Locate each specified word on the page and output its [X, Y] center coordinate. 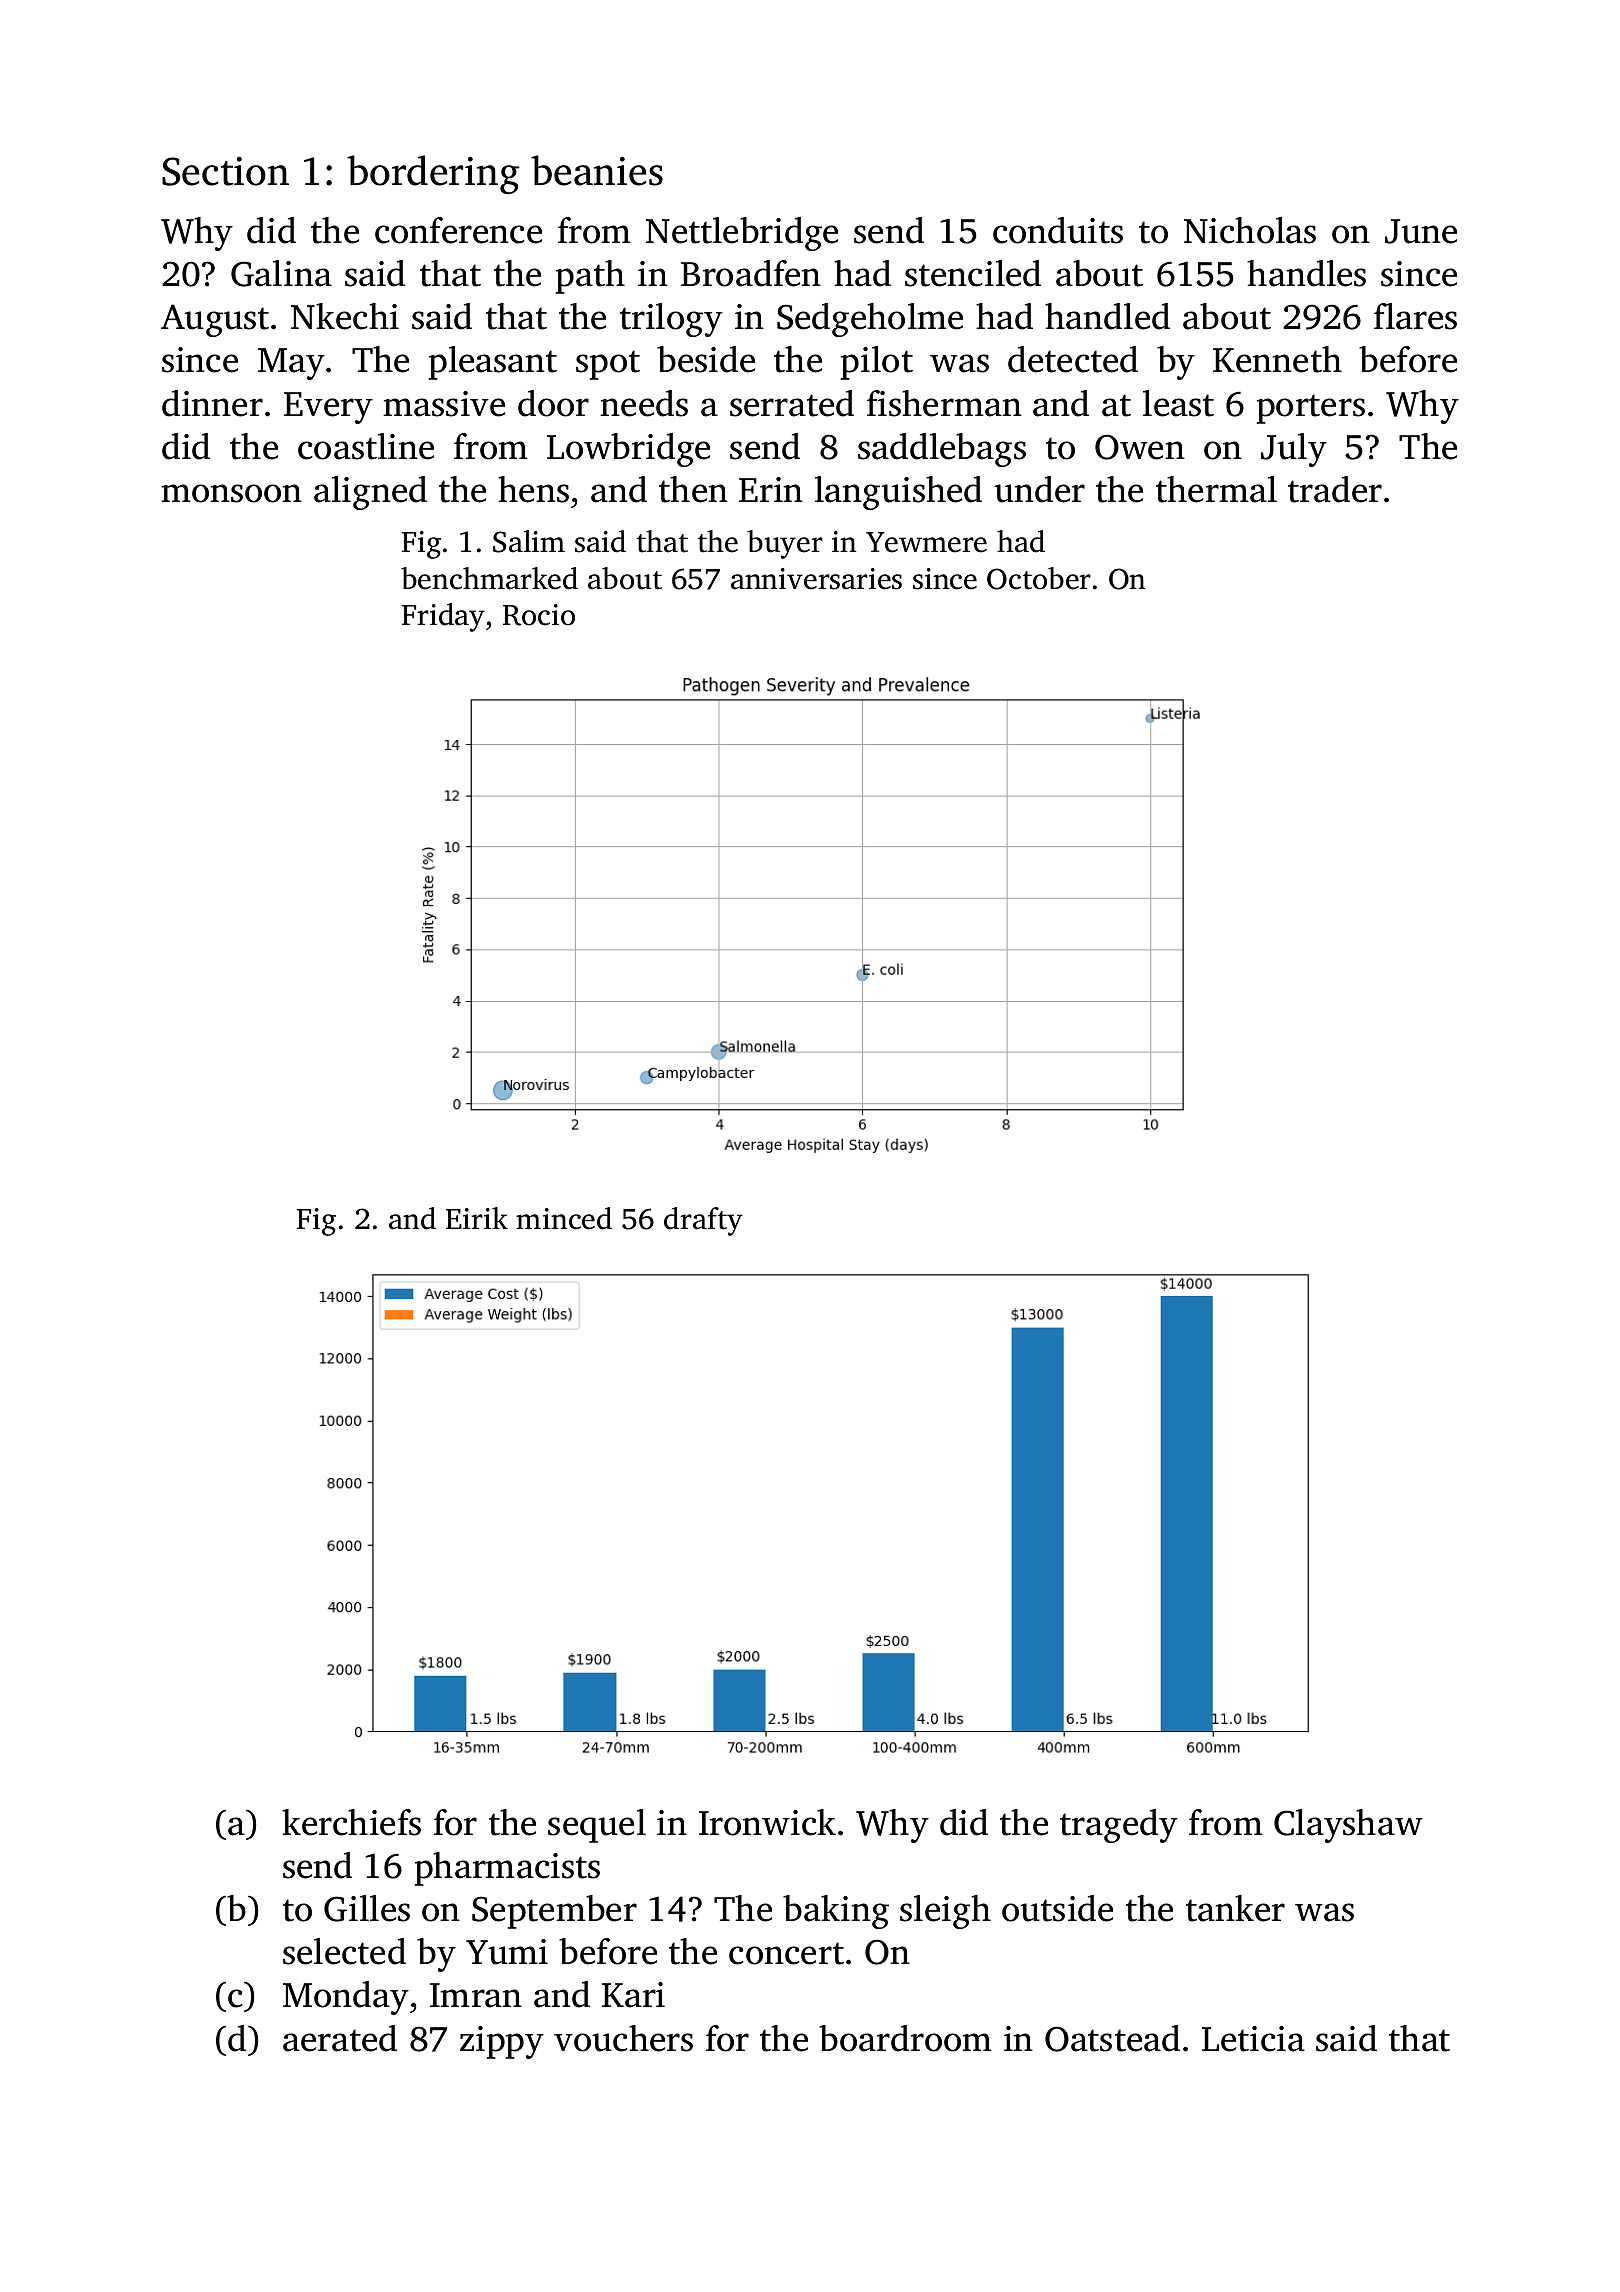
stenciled [973, 273]
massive [444, 404]
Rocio [539, 615]
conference [458, 230]
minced [564, 1218]
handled [1107, 316]
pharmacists [507, 1869]
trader [1335, 489]
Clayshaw [1348, 1826]
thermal [1216, 489]
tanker [1235, 1908]
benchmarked [489, 578]
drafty [703, 1221]
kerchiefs [351, 1822]
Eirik [477, 1218]
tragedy [1119, 1826]
